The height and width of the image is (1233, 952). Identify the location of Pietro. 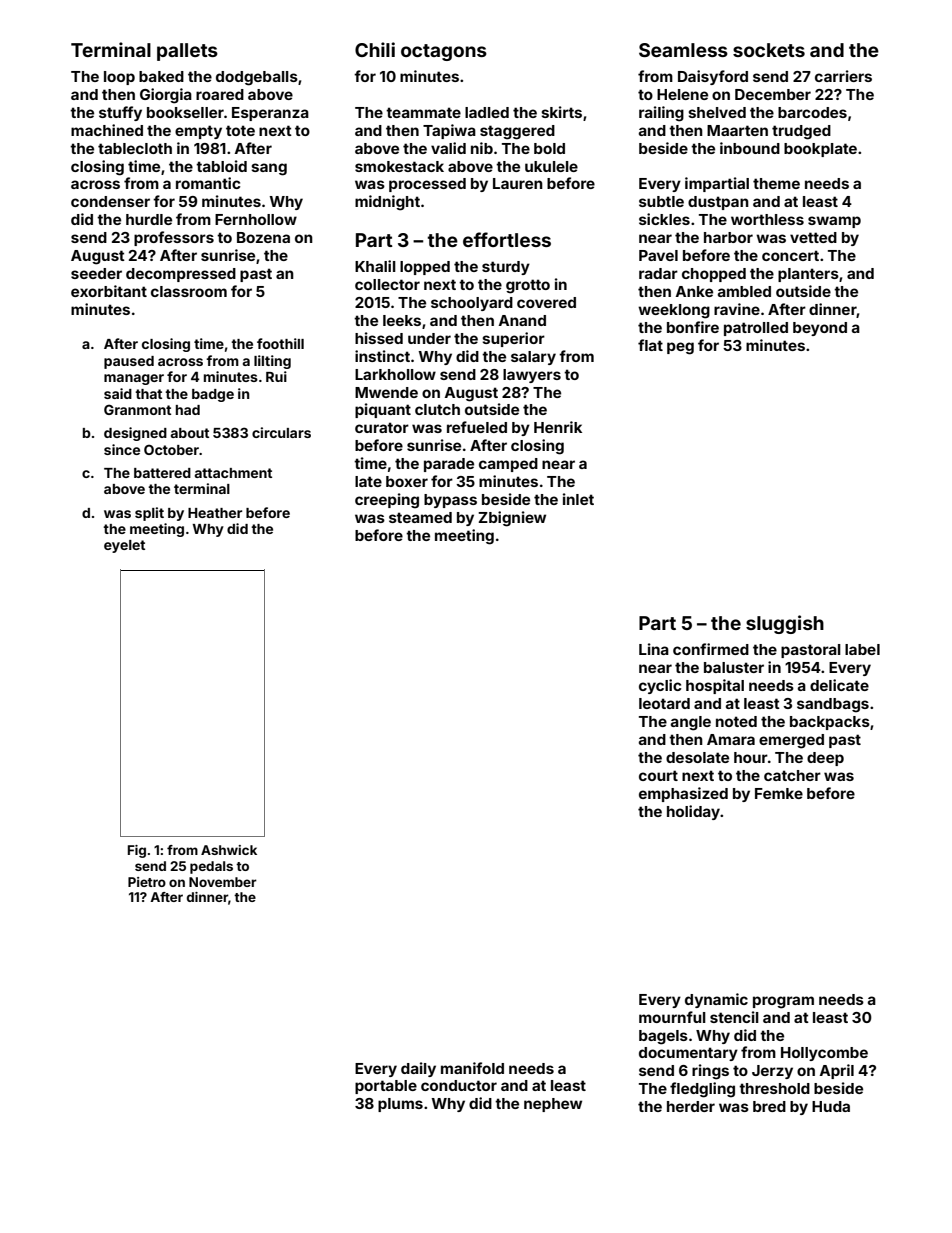
(147, 882).
